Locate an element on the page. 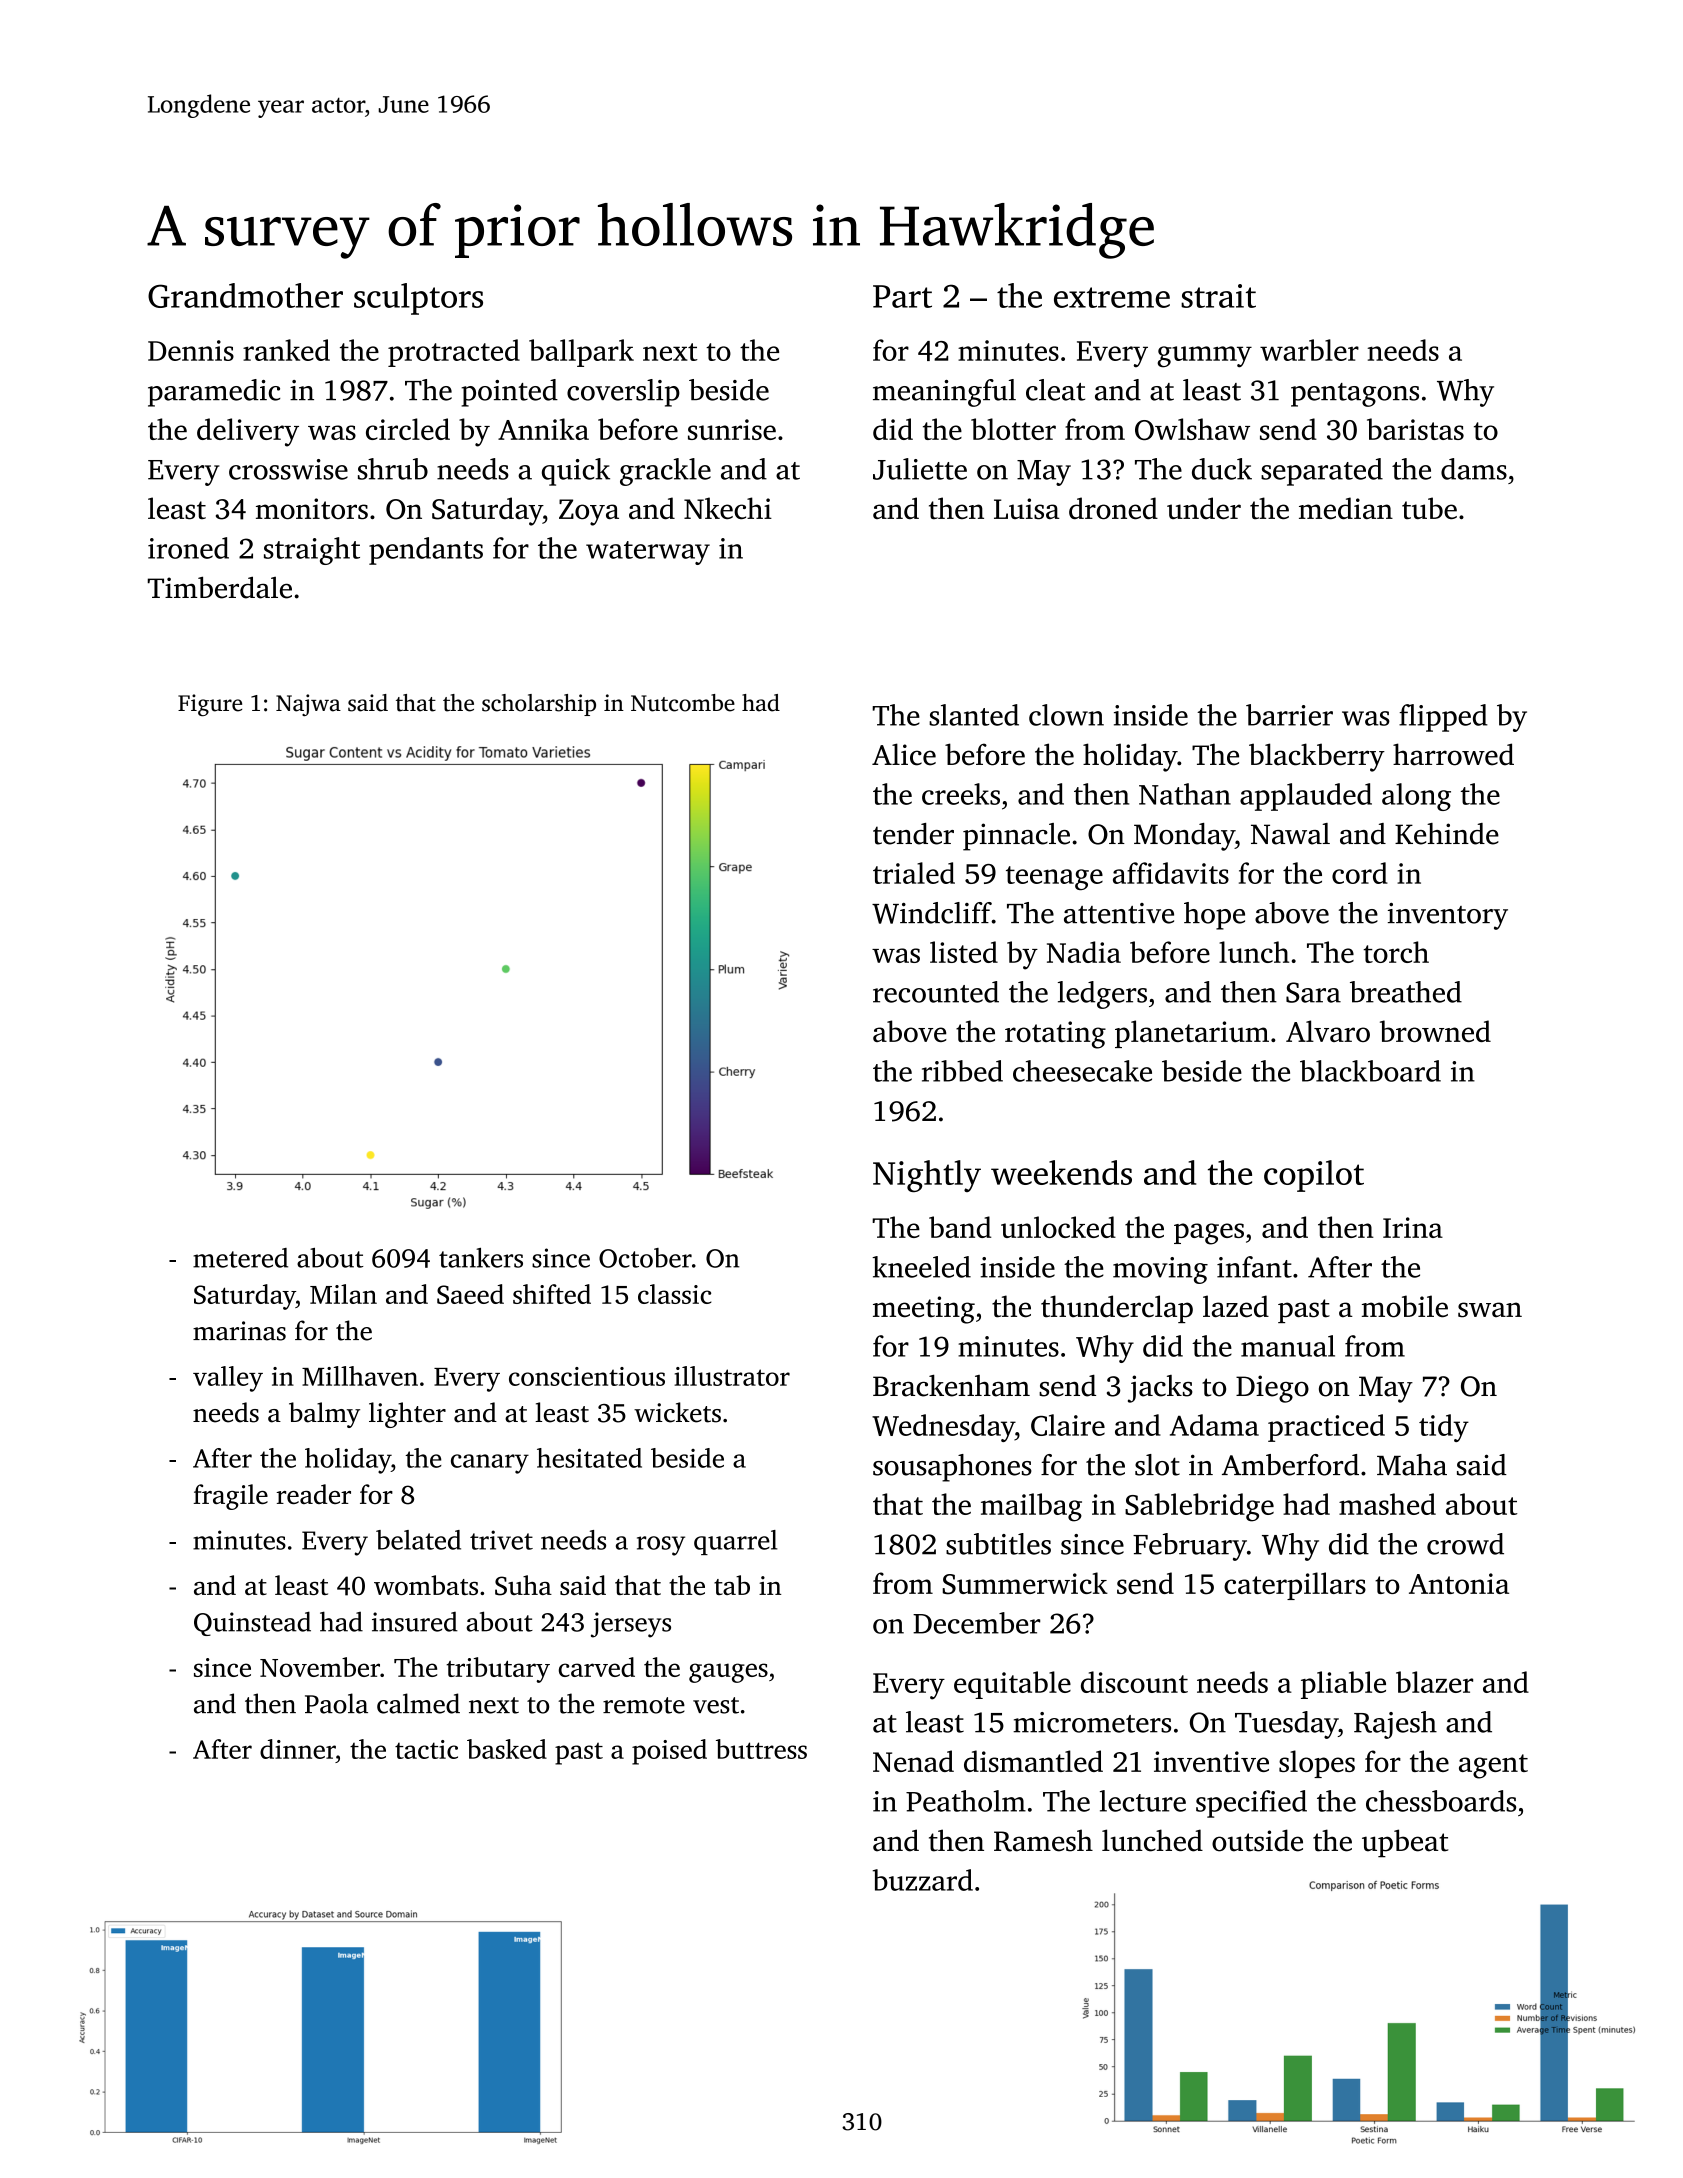 The width and height of the document is (1683, 2178). buzzard is located at coordinates (923, 1880).
